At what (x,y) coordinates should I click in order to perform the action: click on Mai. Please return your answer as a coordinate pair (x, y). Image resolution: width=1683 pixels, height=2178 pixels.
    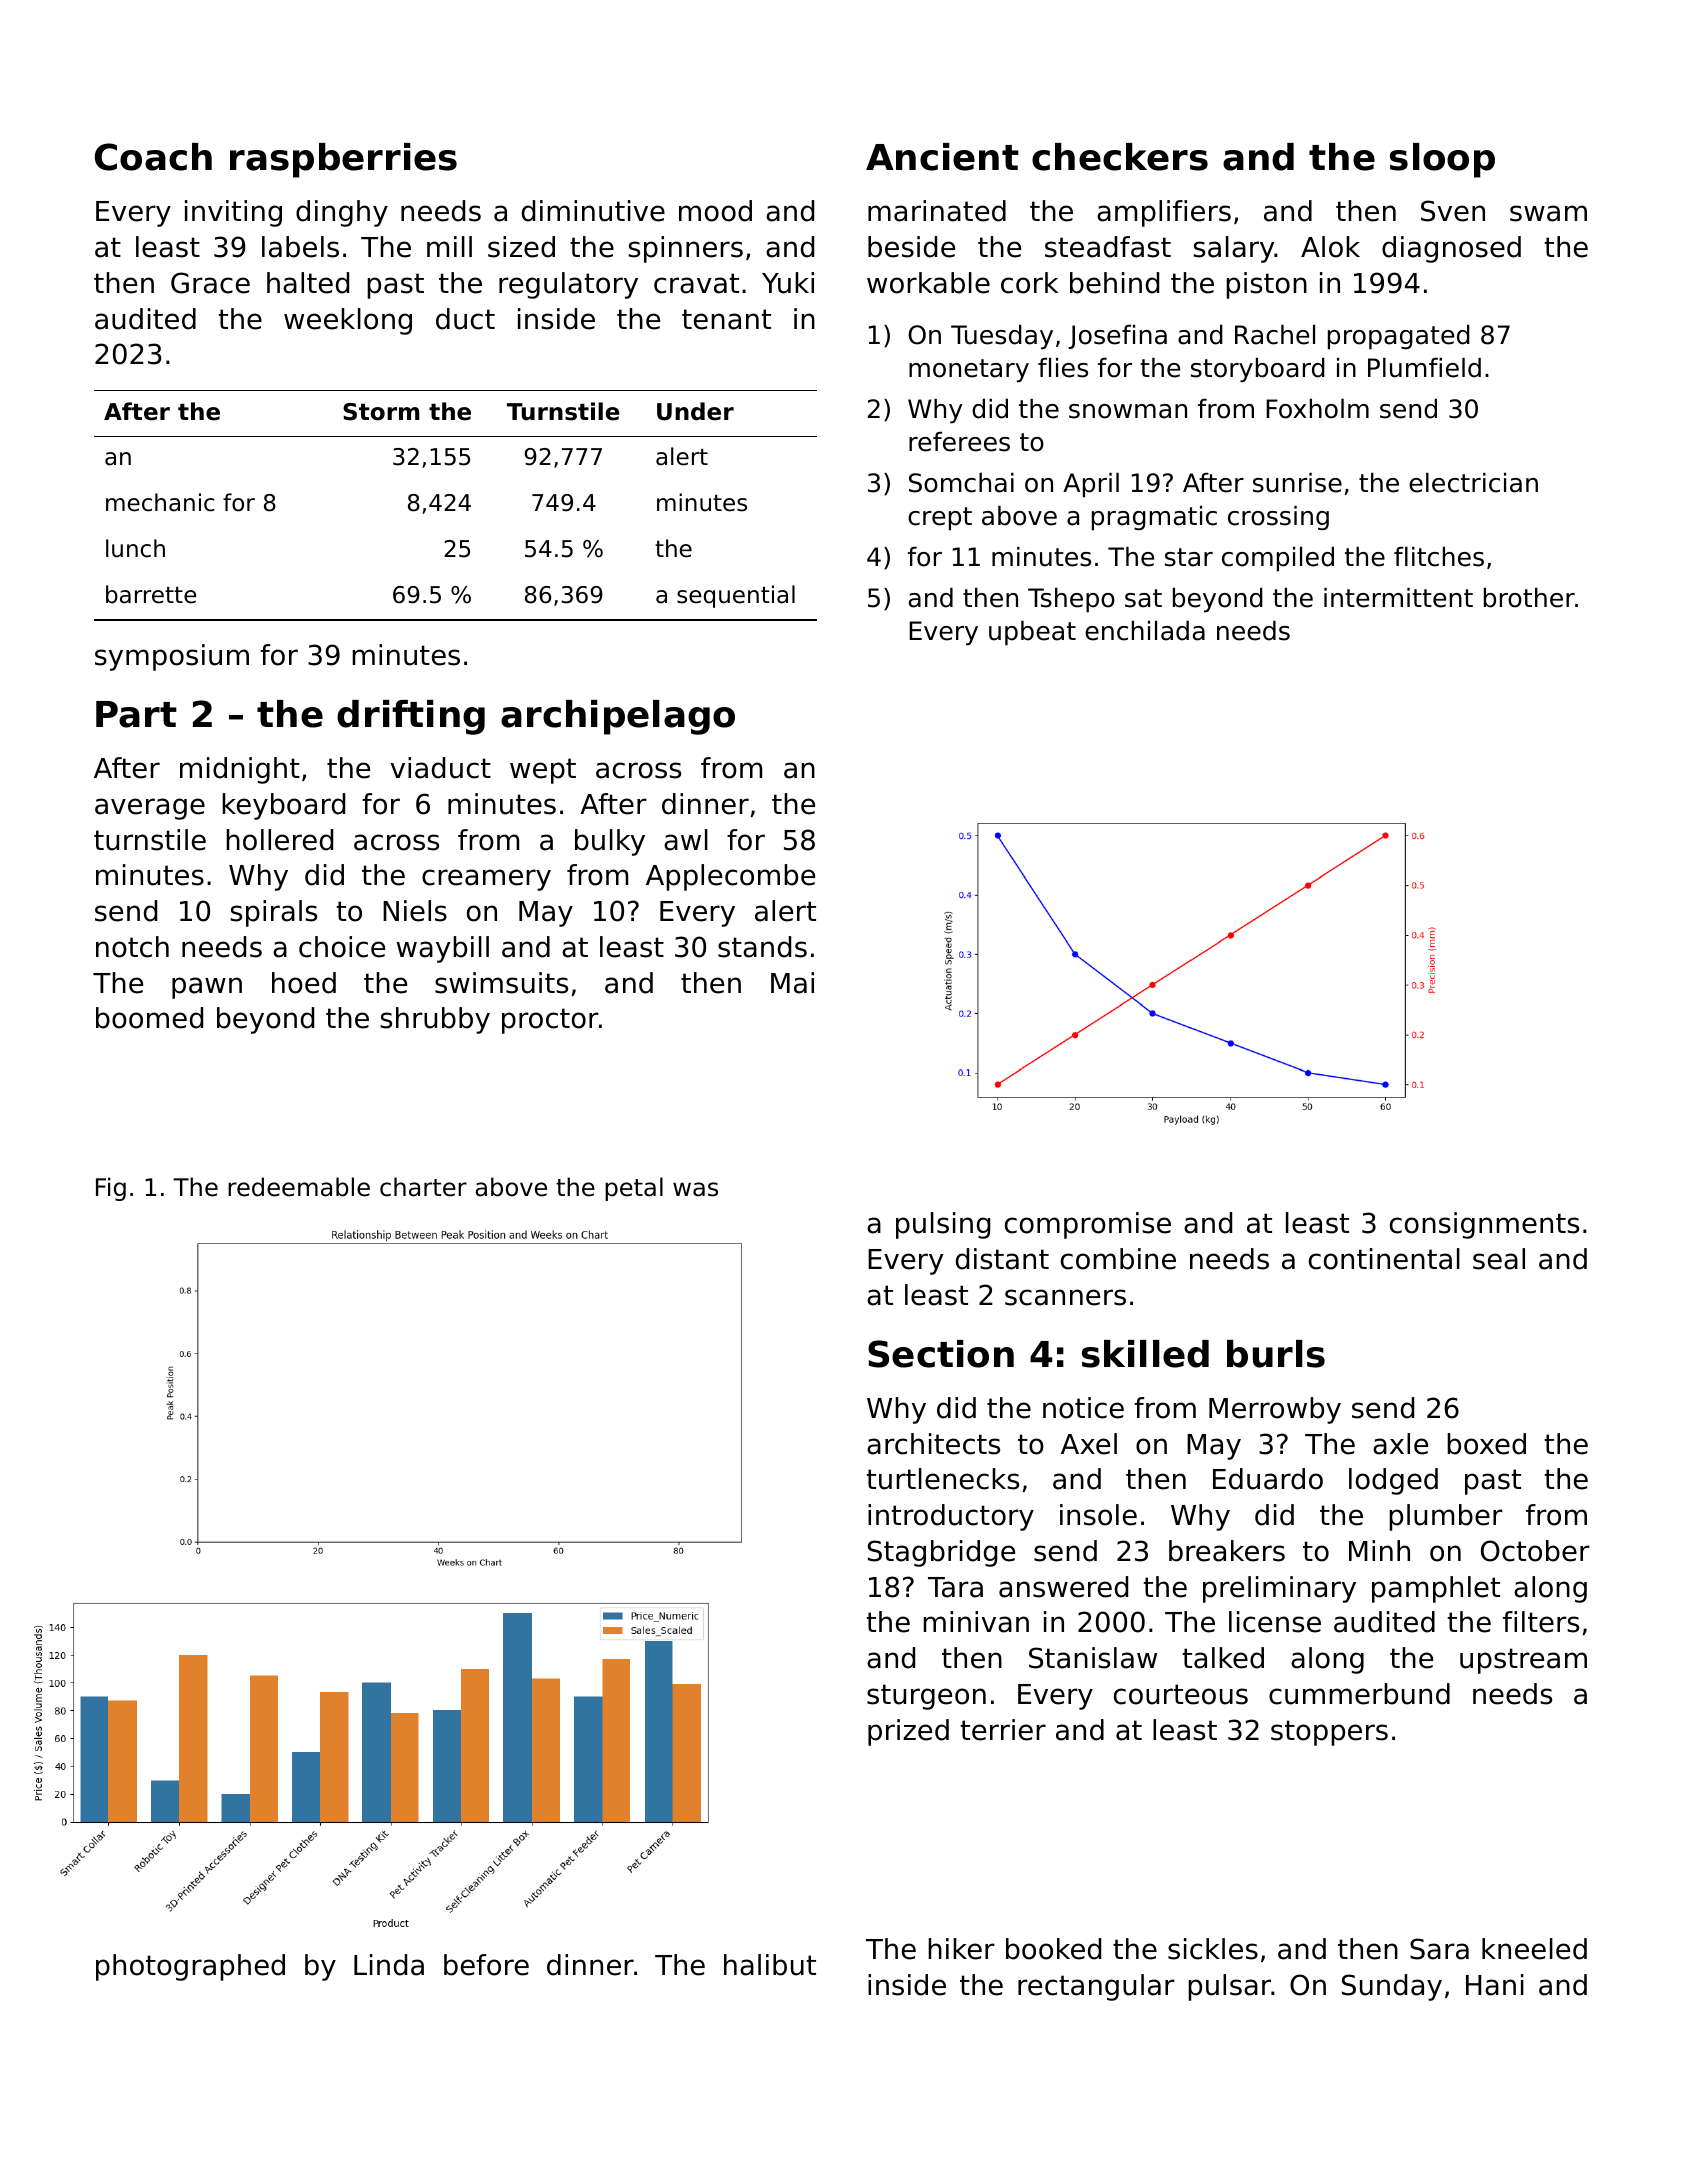
    Looking at the image, I should click on (792, 983).
